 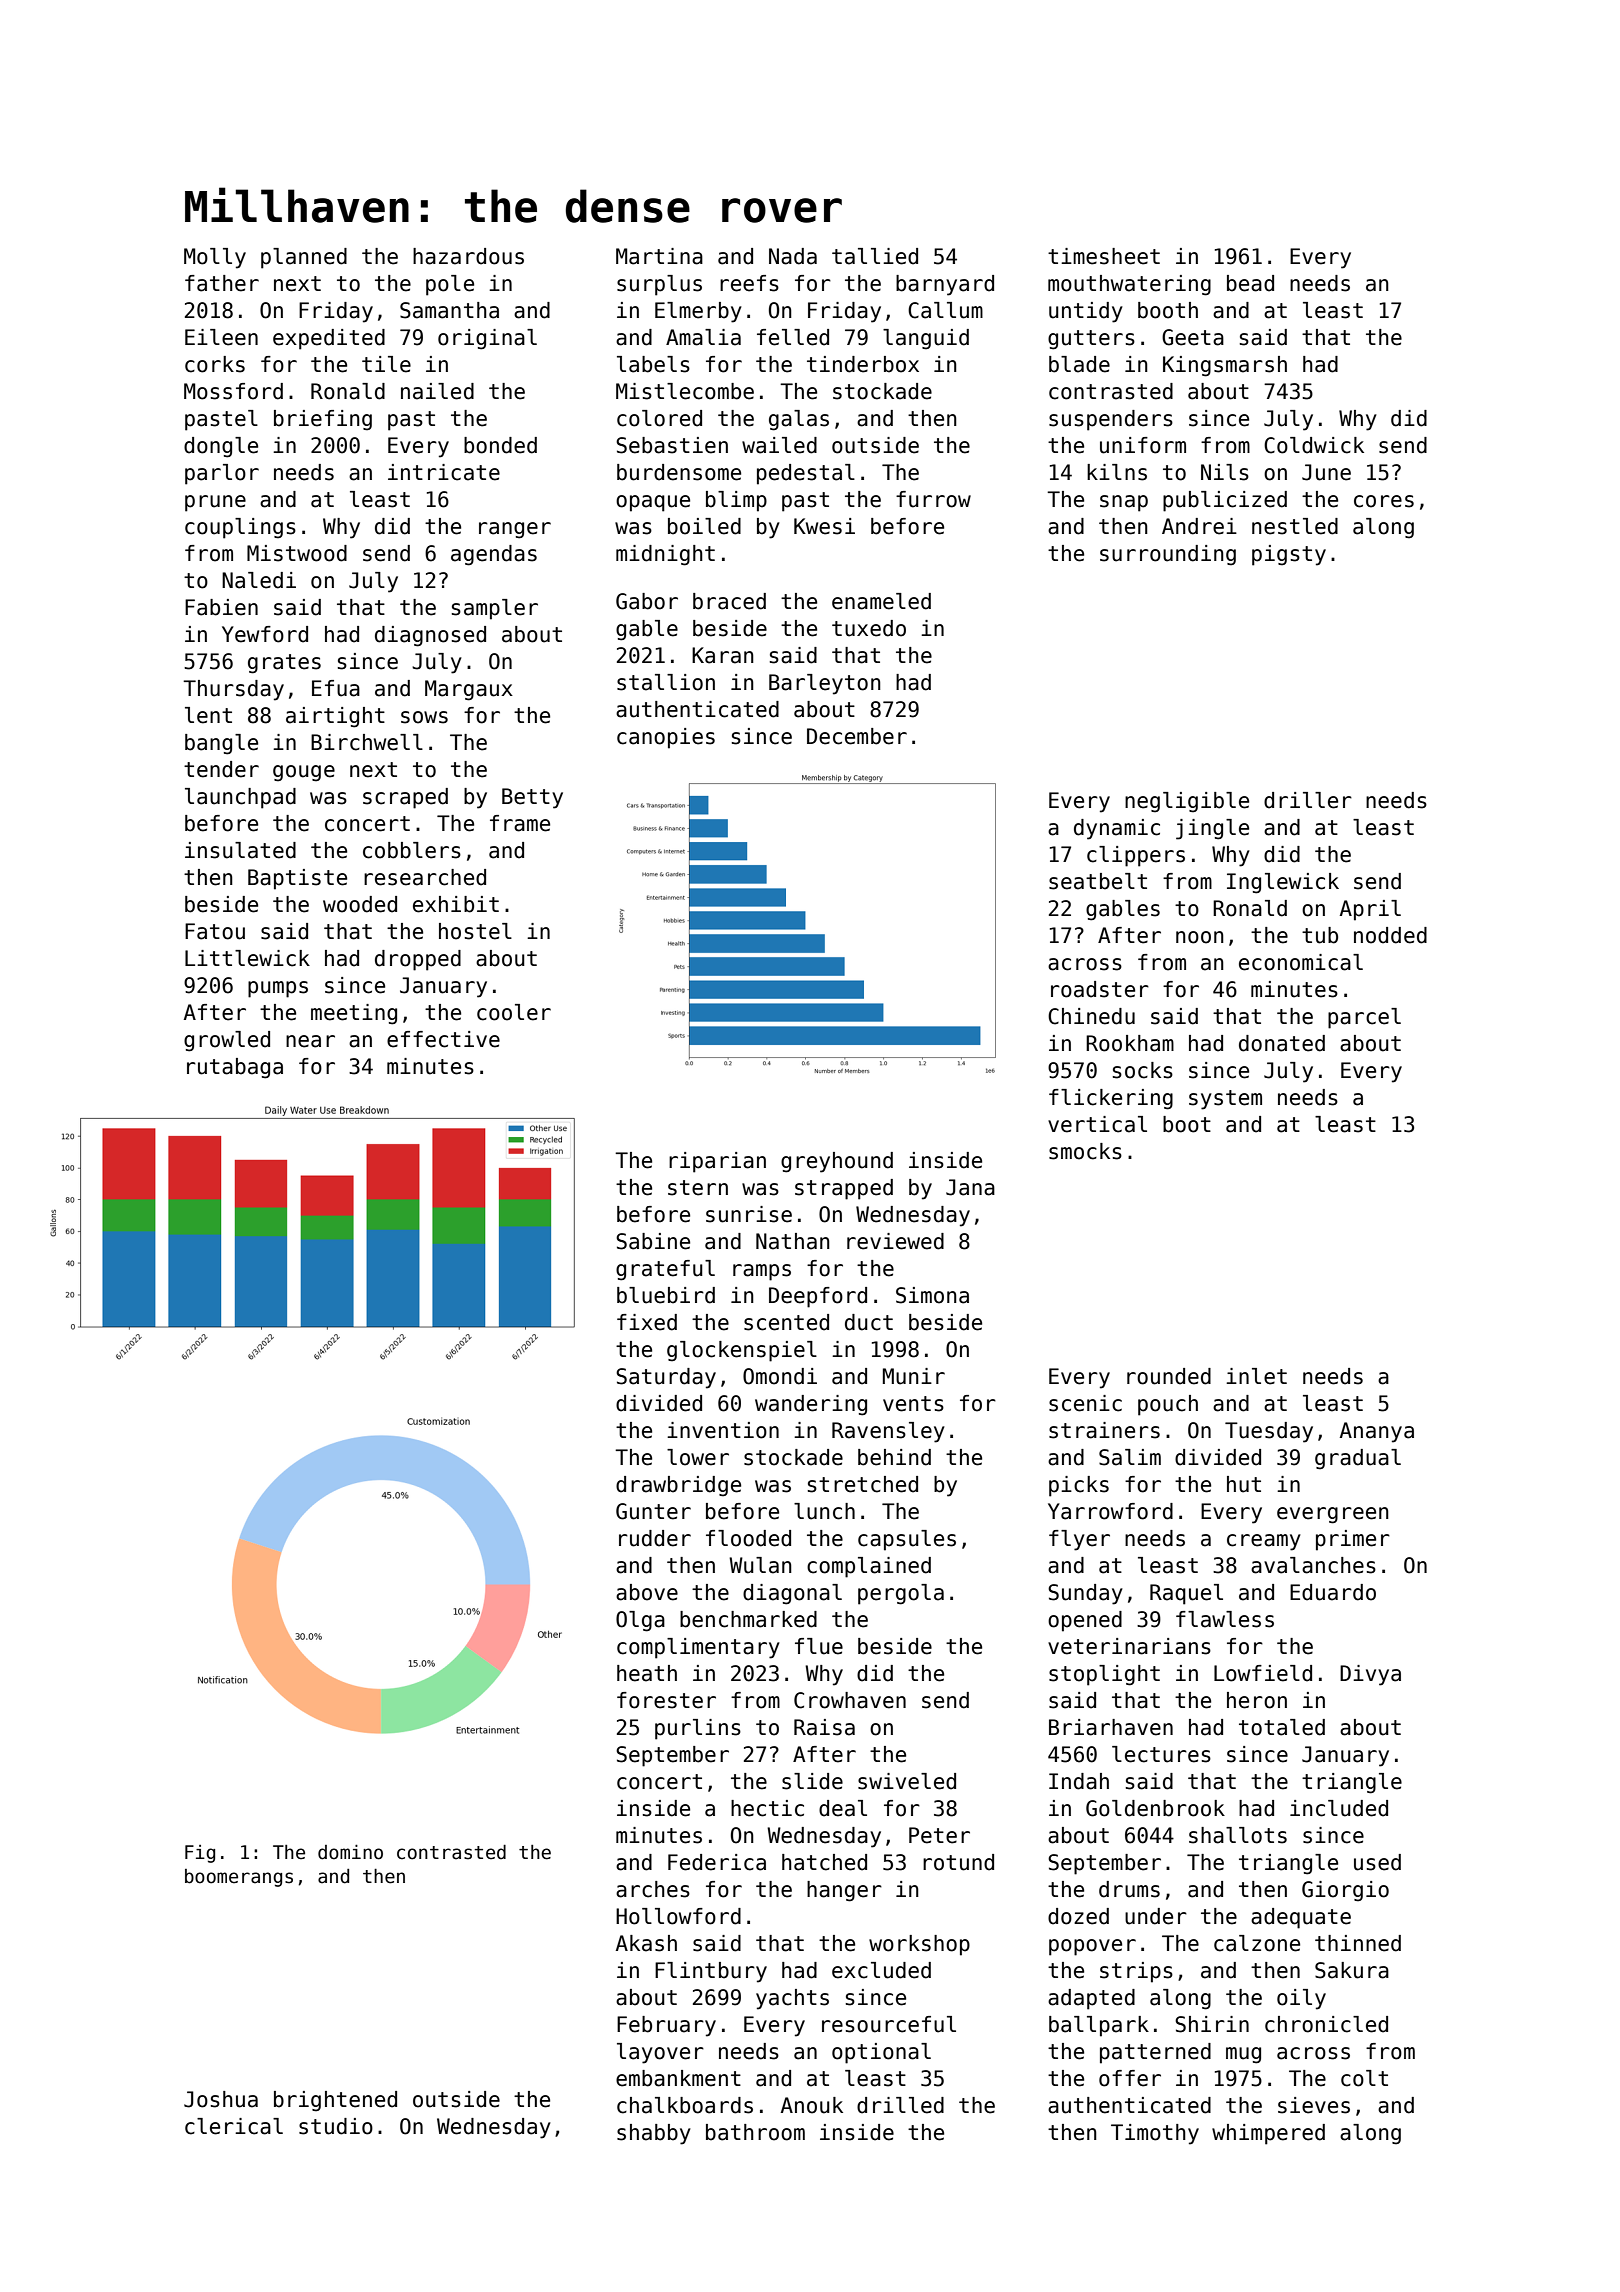 What do you see at coordinates (235, 1068) in the page?
I see `rutabaga` at bounding box center [235, 1068].
